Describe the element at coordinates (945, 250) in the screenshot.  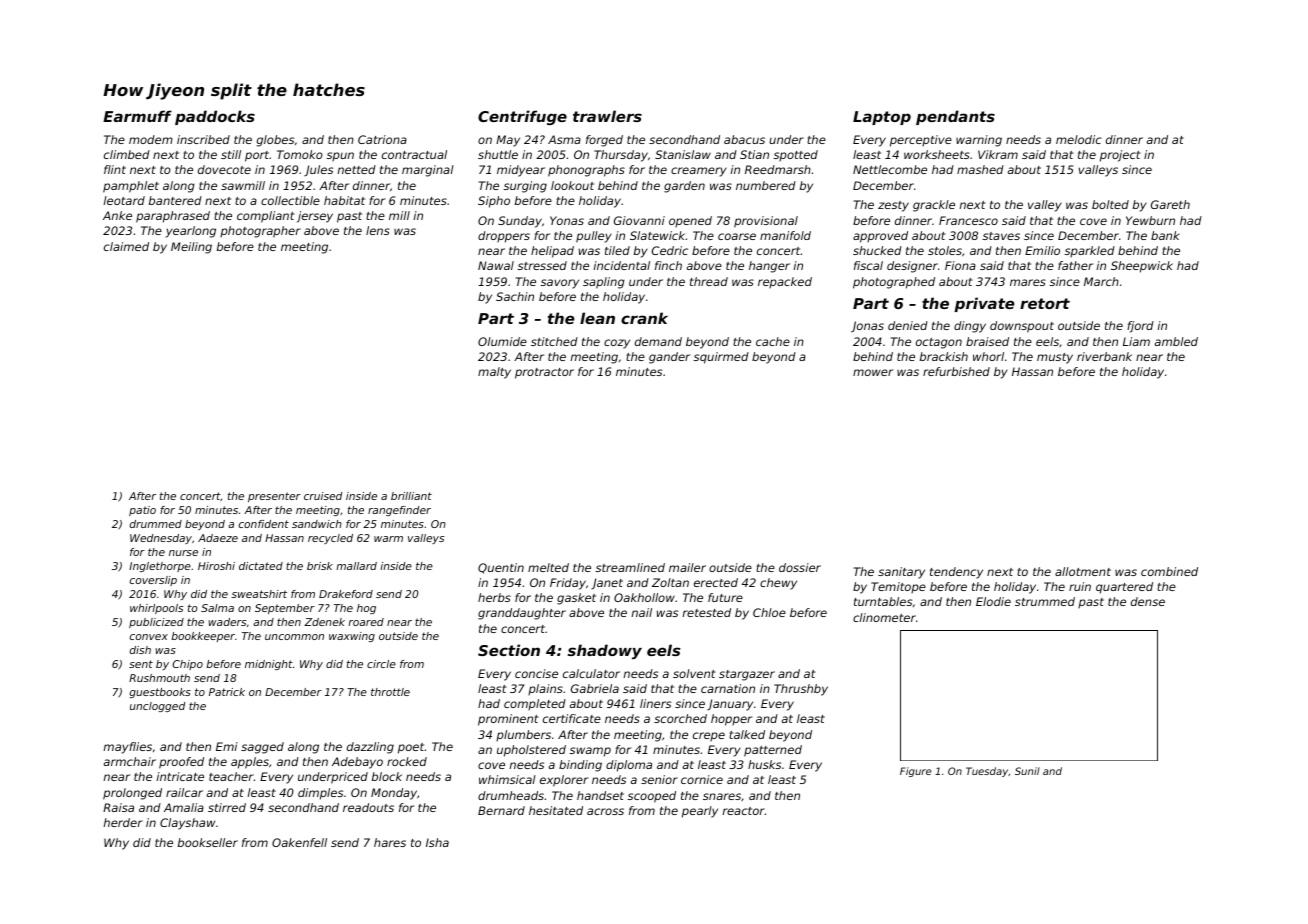
I see `stoles` at that location.
